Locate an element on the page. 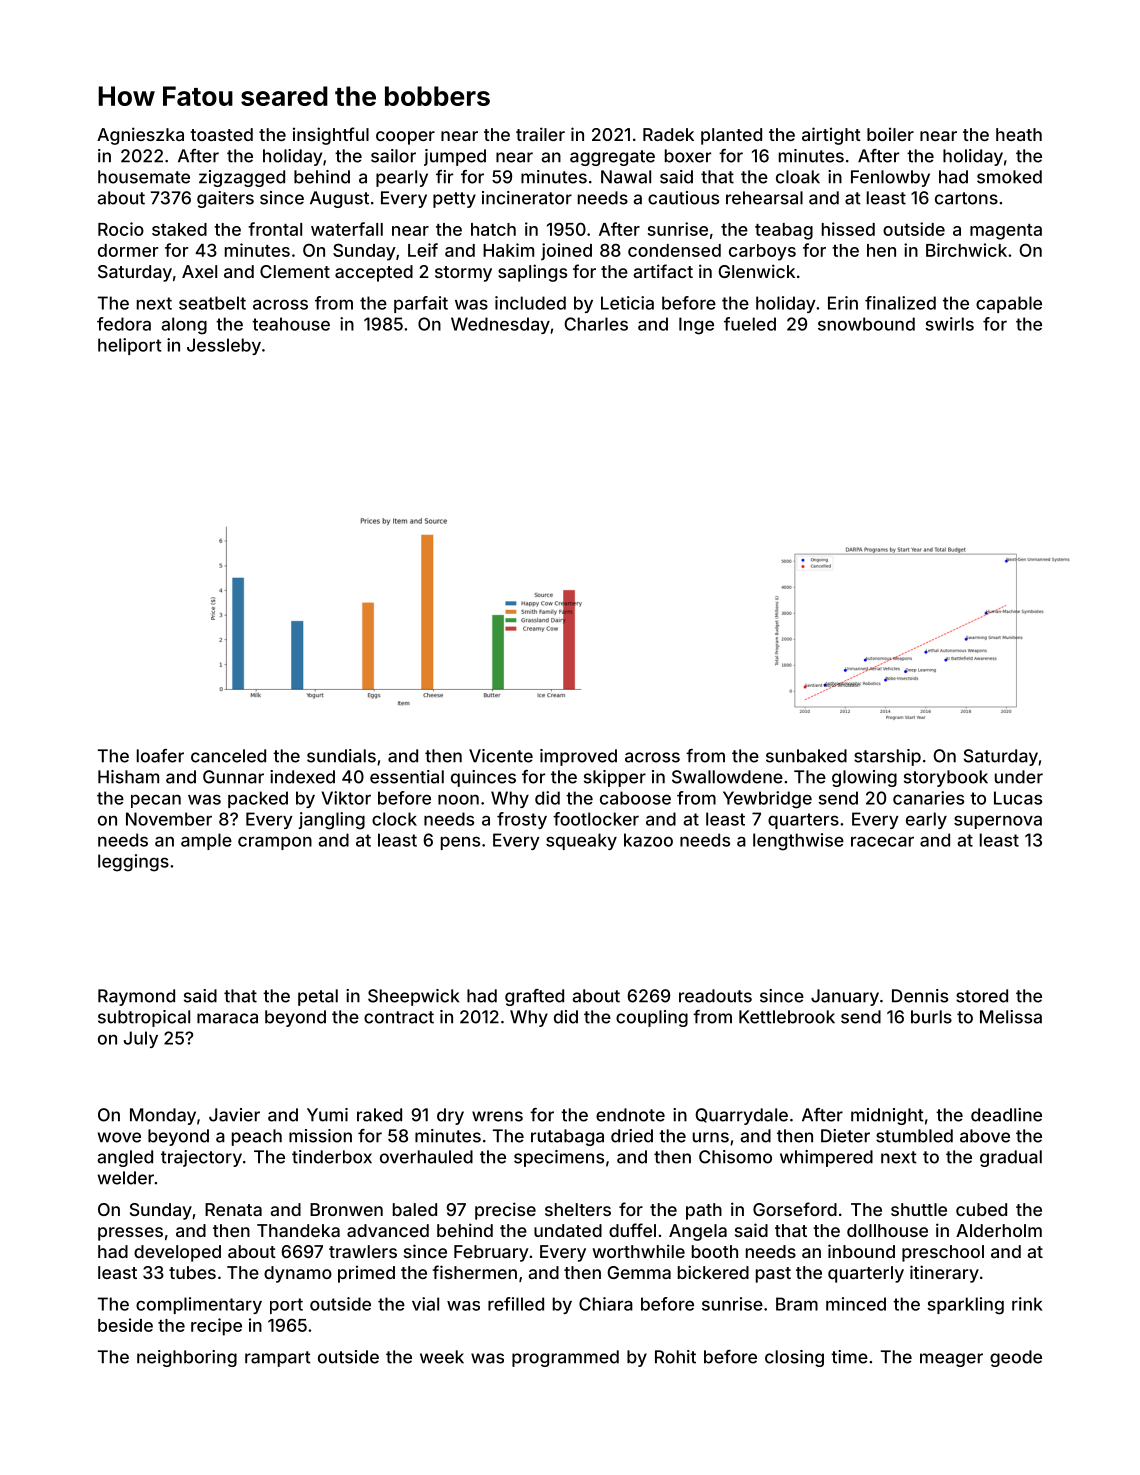 Image resolution: width=1140 pixels, height=1475 pixels. noon is located at coordinates (458, 799).
